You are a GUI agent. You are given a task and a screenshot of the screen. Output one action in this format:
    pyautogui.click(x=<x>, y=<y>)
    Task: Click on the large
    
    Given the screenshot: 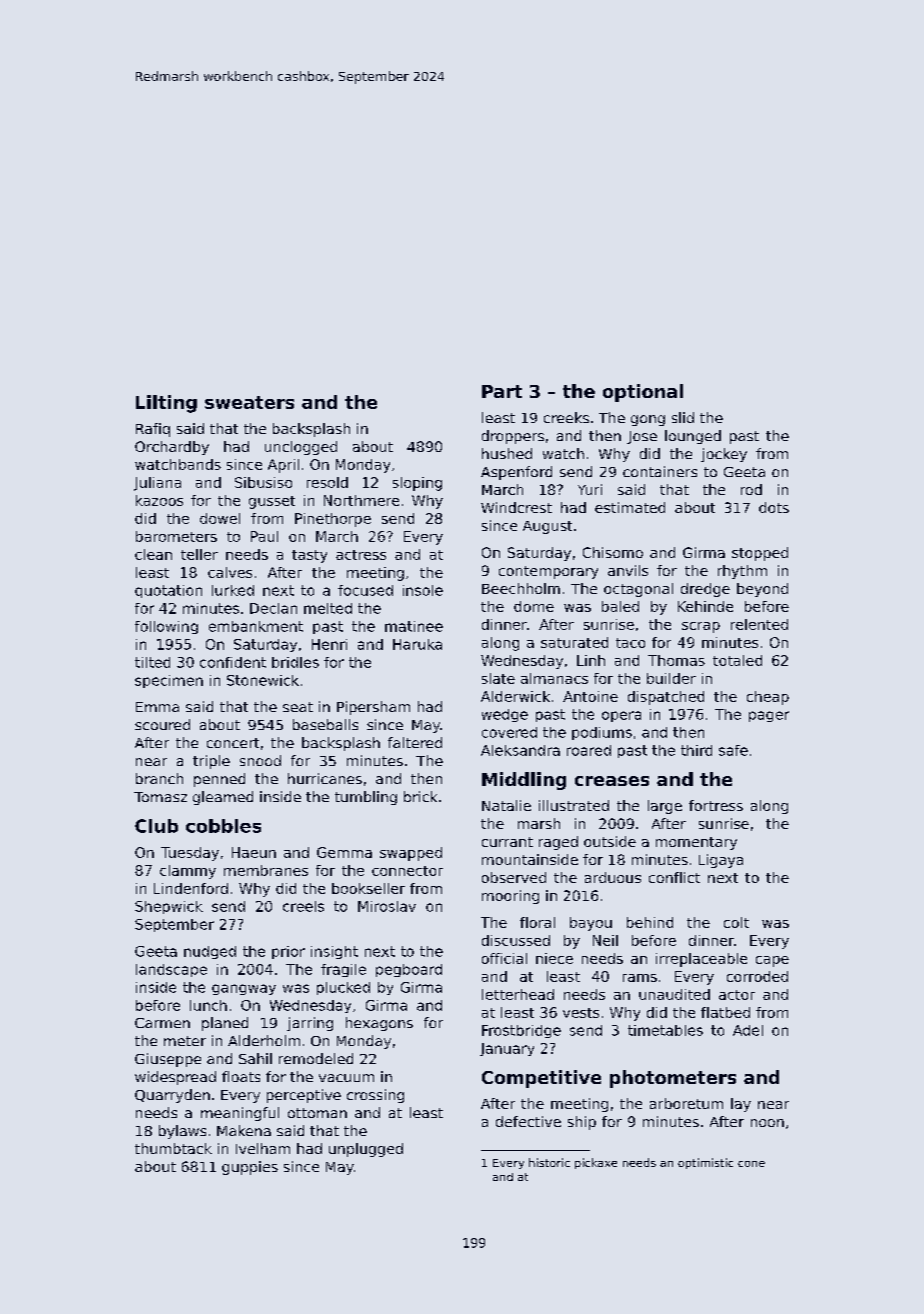 What is the action you would take?
    pyautogui.click(x=665, y=807)
